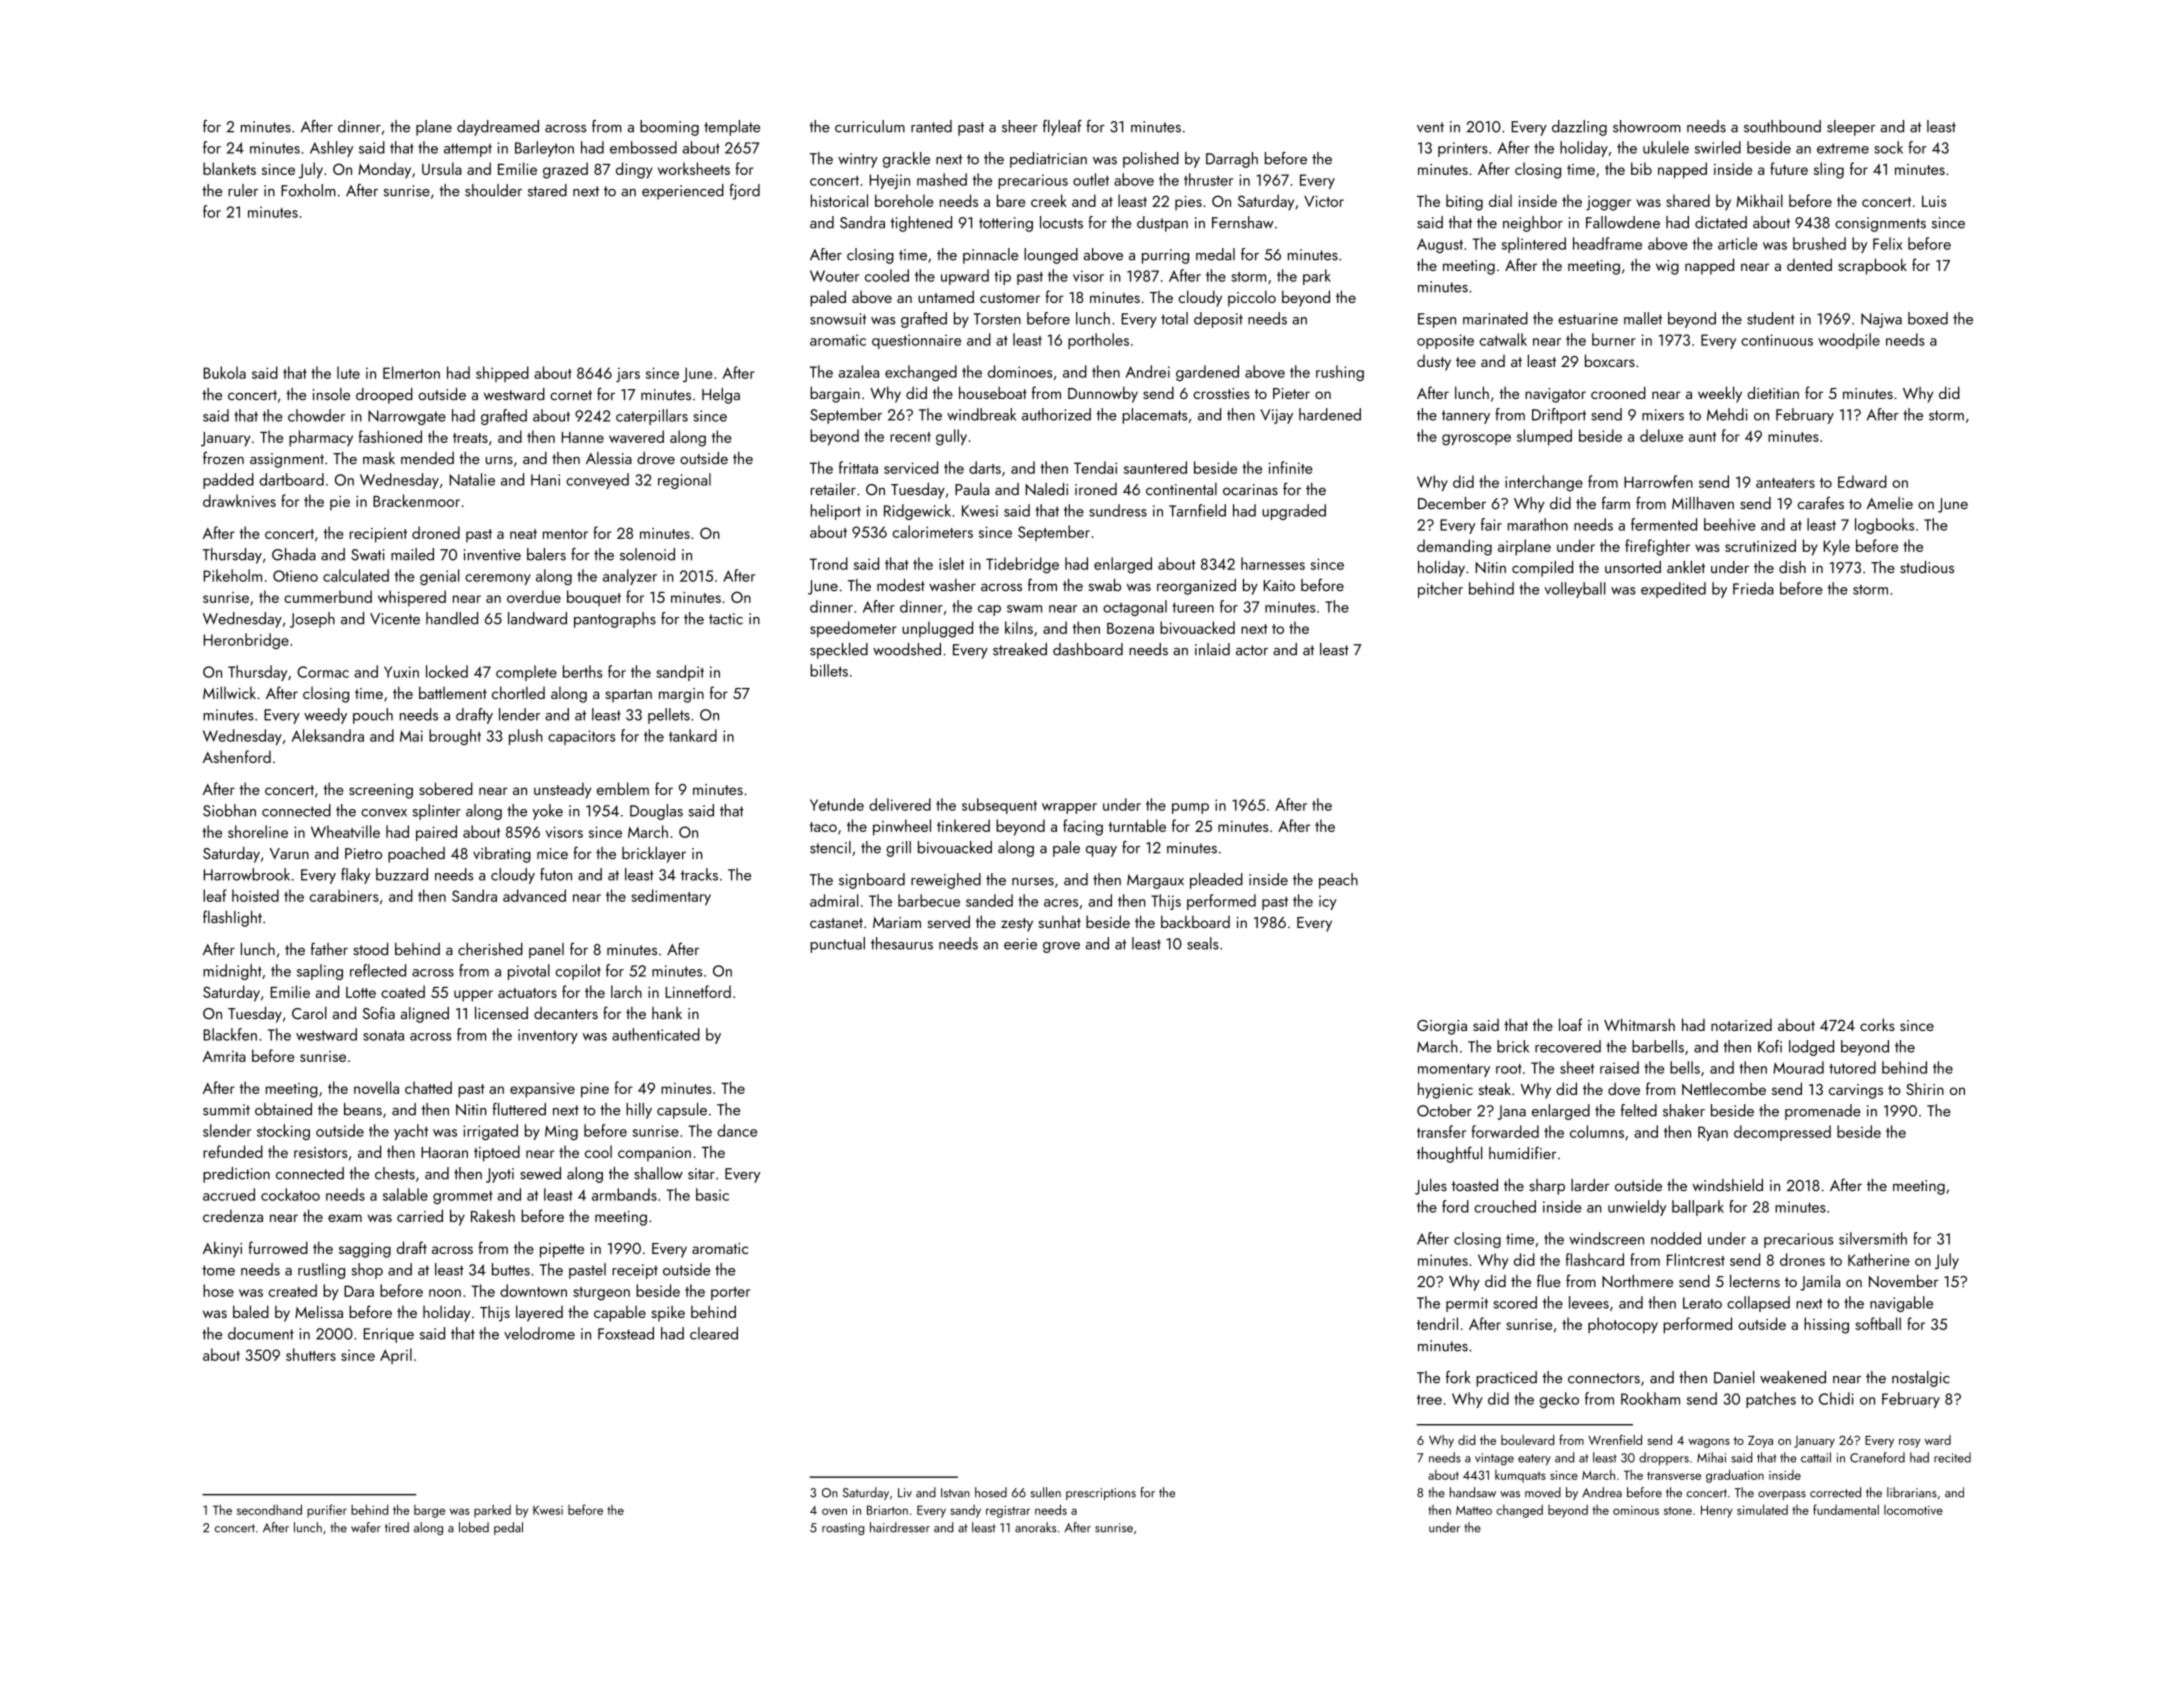  What do you see at coordinates (656, 812) in the document?
I see `Douglas` at bounding box center [656, 812].
